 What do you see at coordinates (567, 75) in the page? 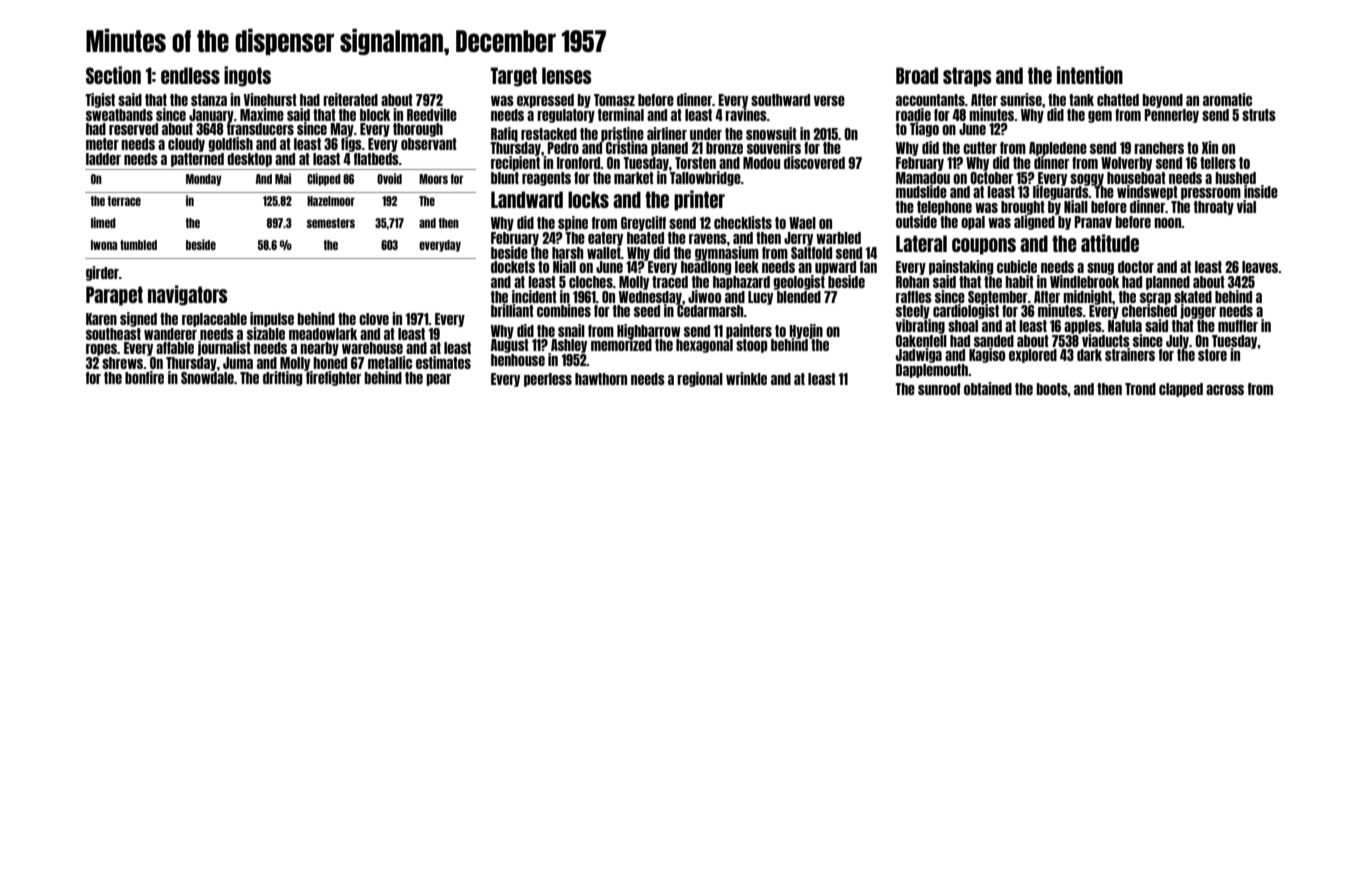
I see `lenses` at bounding box center [567, 75].
